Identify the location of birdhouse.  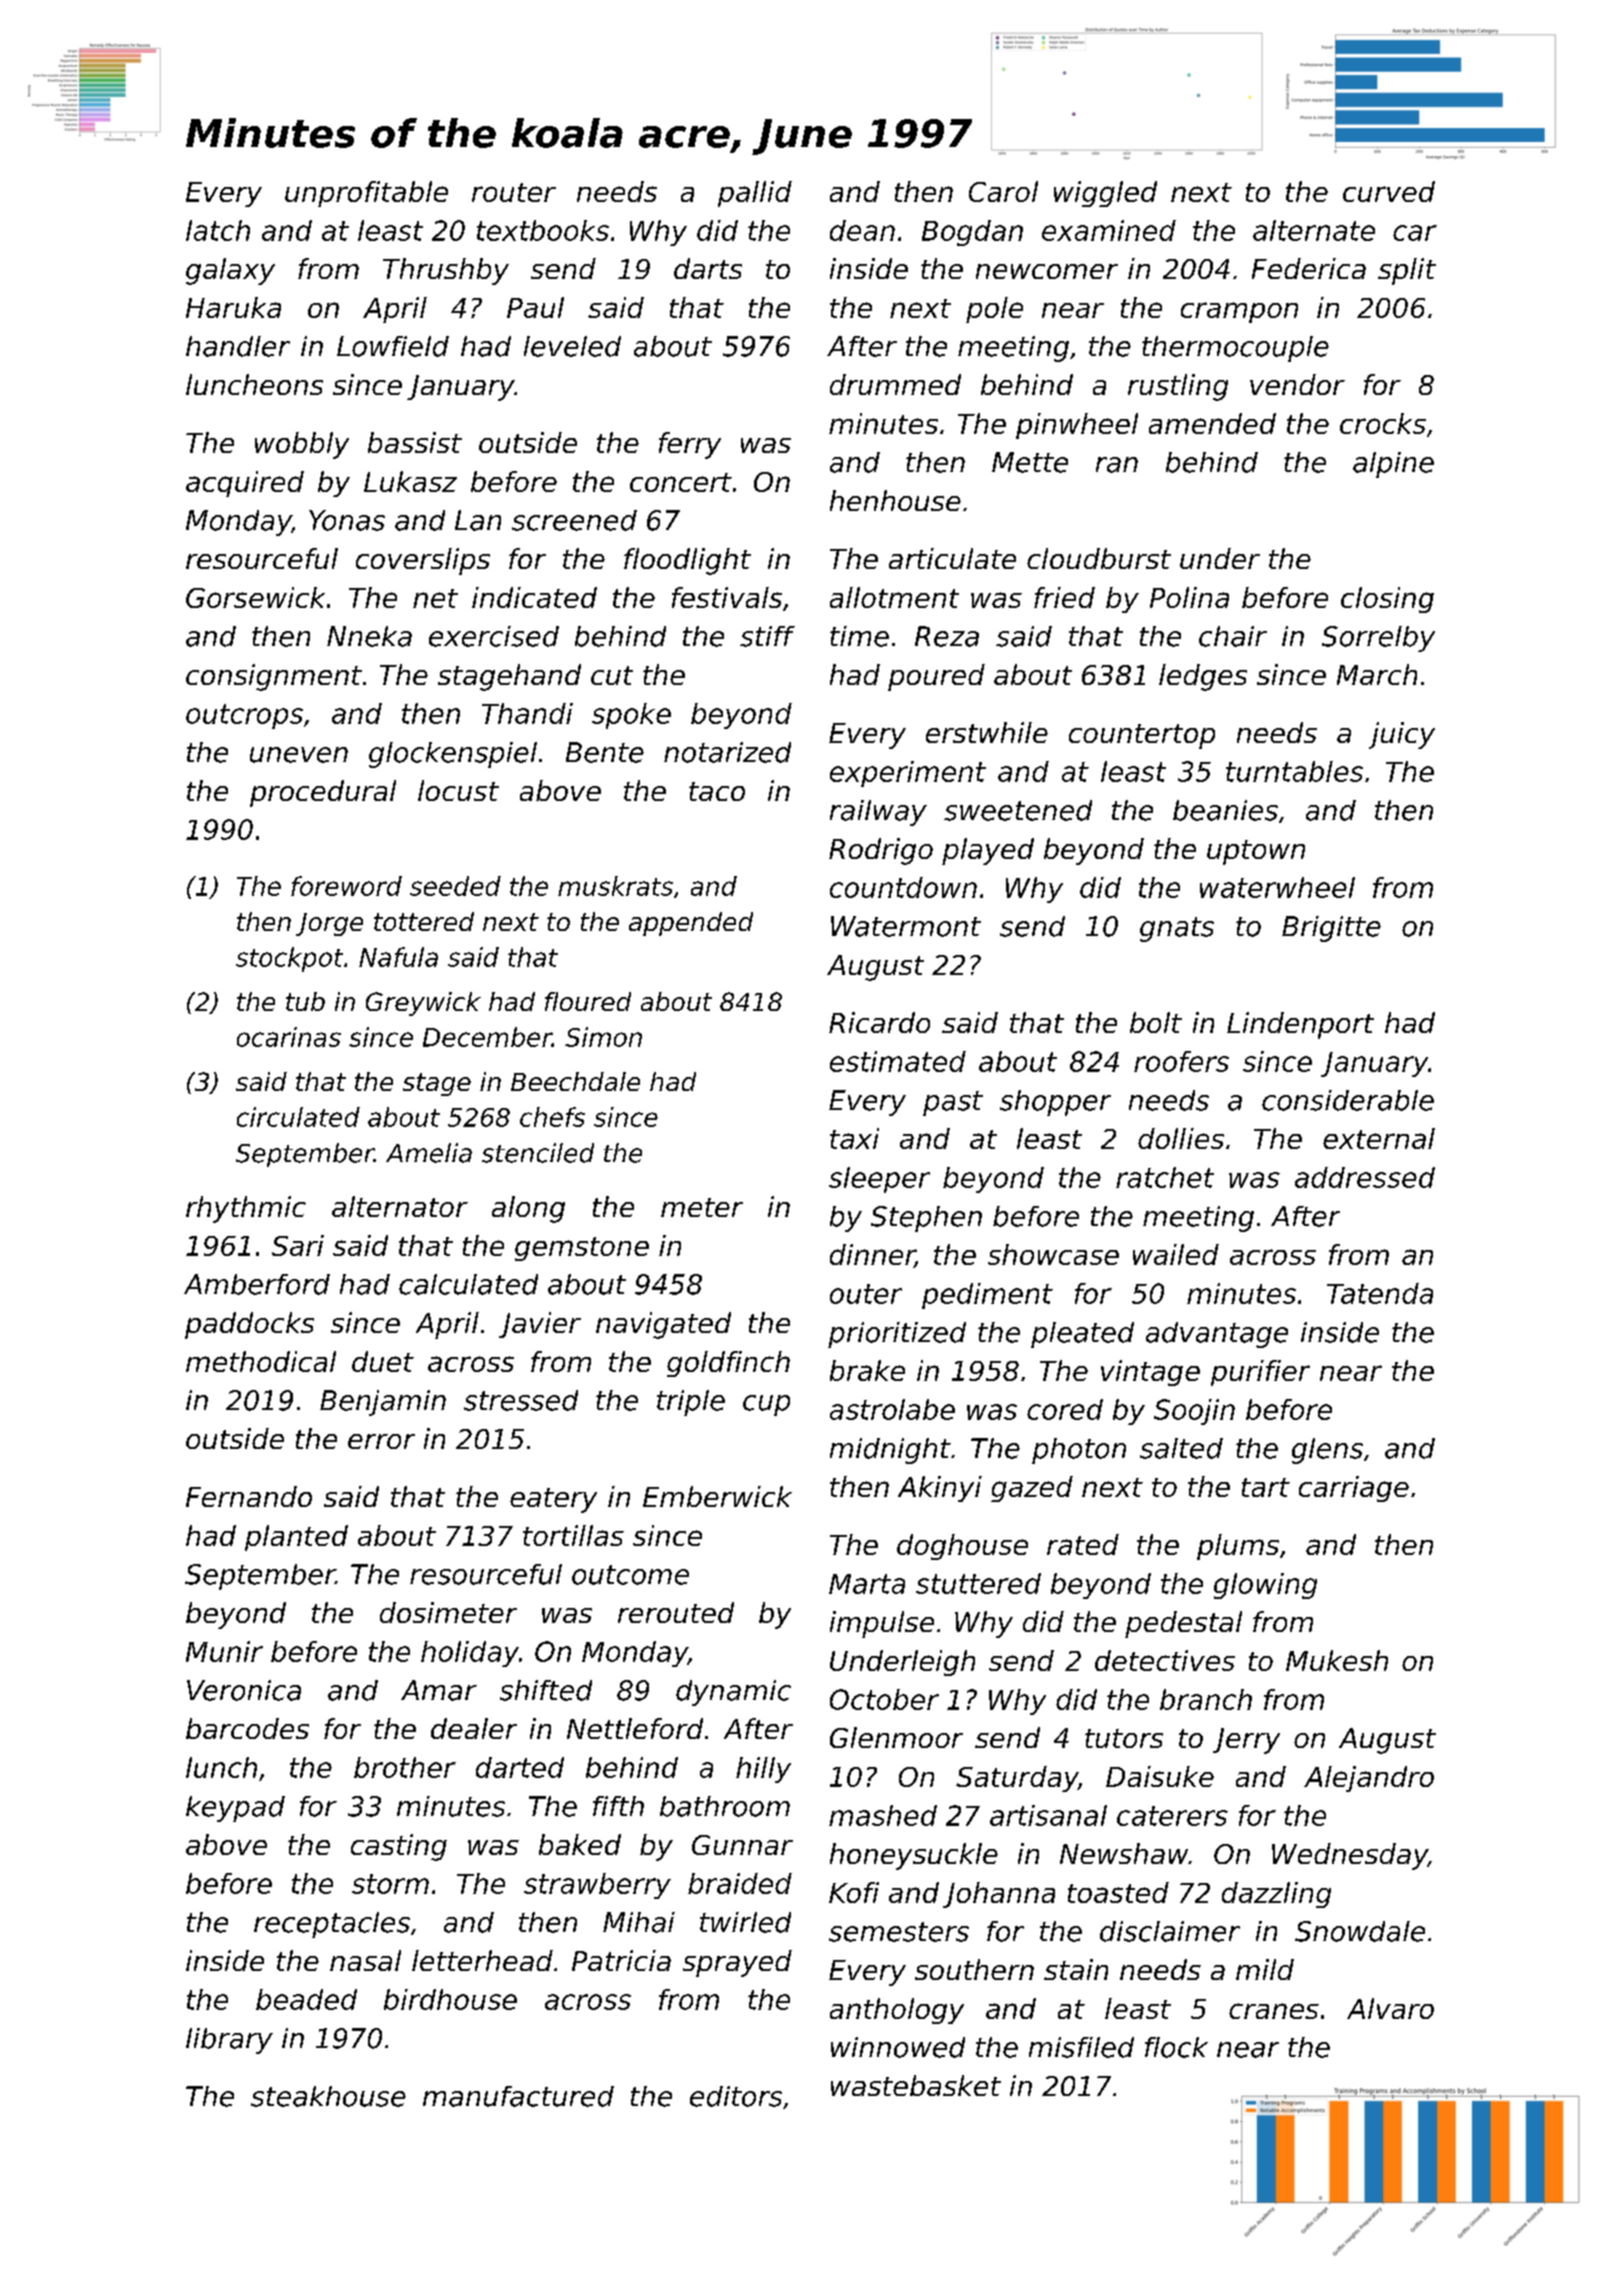
(450, 1999).
